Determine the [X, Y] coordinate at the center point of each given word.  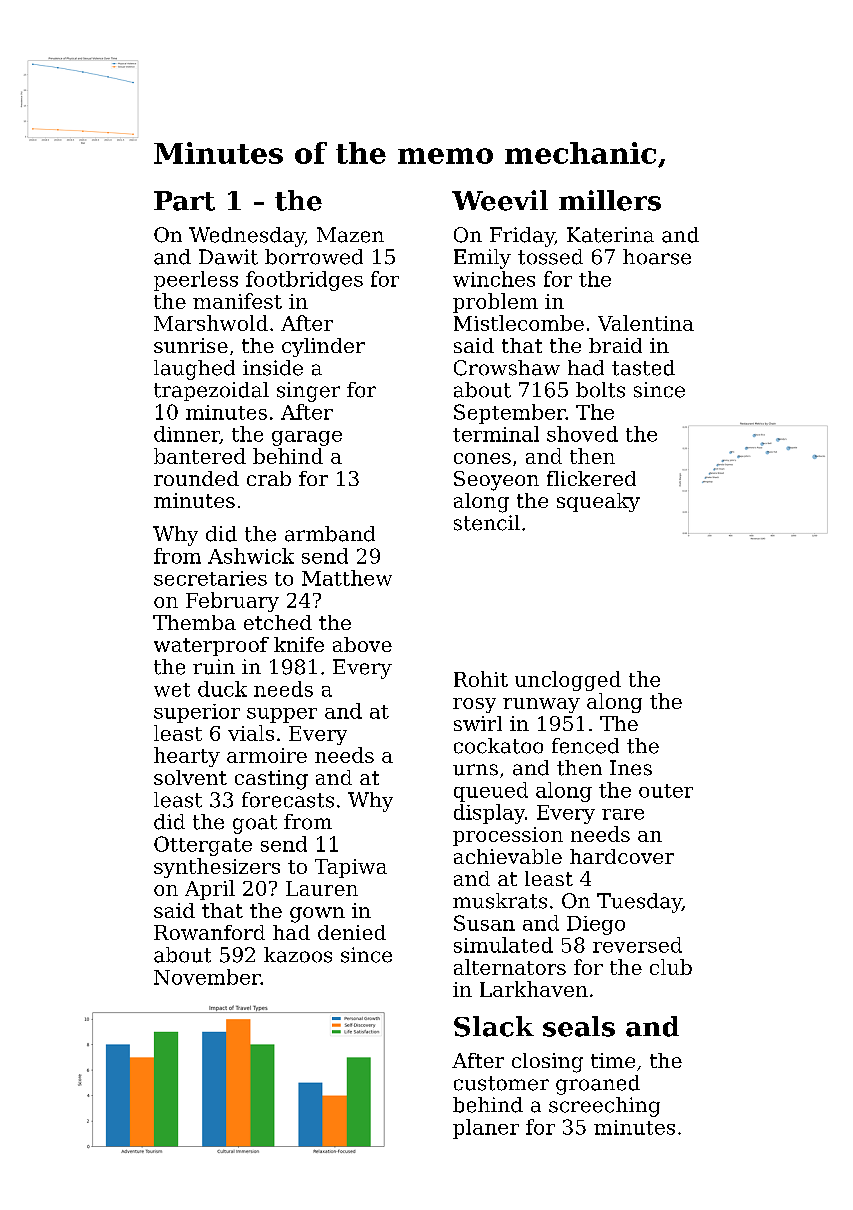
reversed [637, 945]
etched [278, 622]
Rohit [481, 679]
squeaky [598, 502]
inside [273, 368]
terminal [496, 434]
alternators [510, 967]
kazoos [298, 955]
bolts [600, 390]
